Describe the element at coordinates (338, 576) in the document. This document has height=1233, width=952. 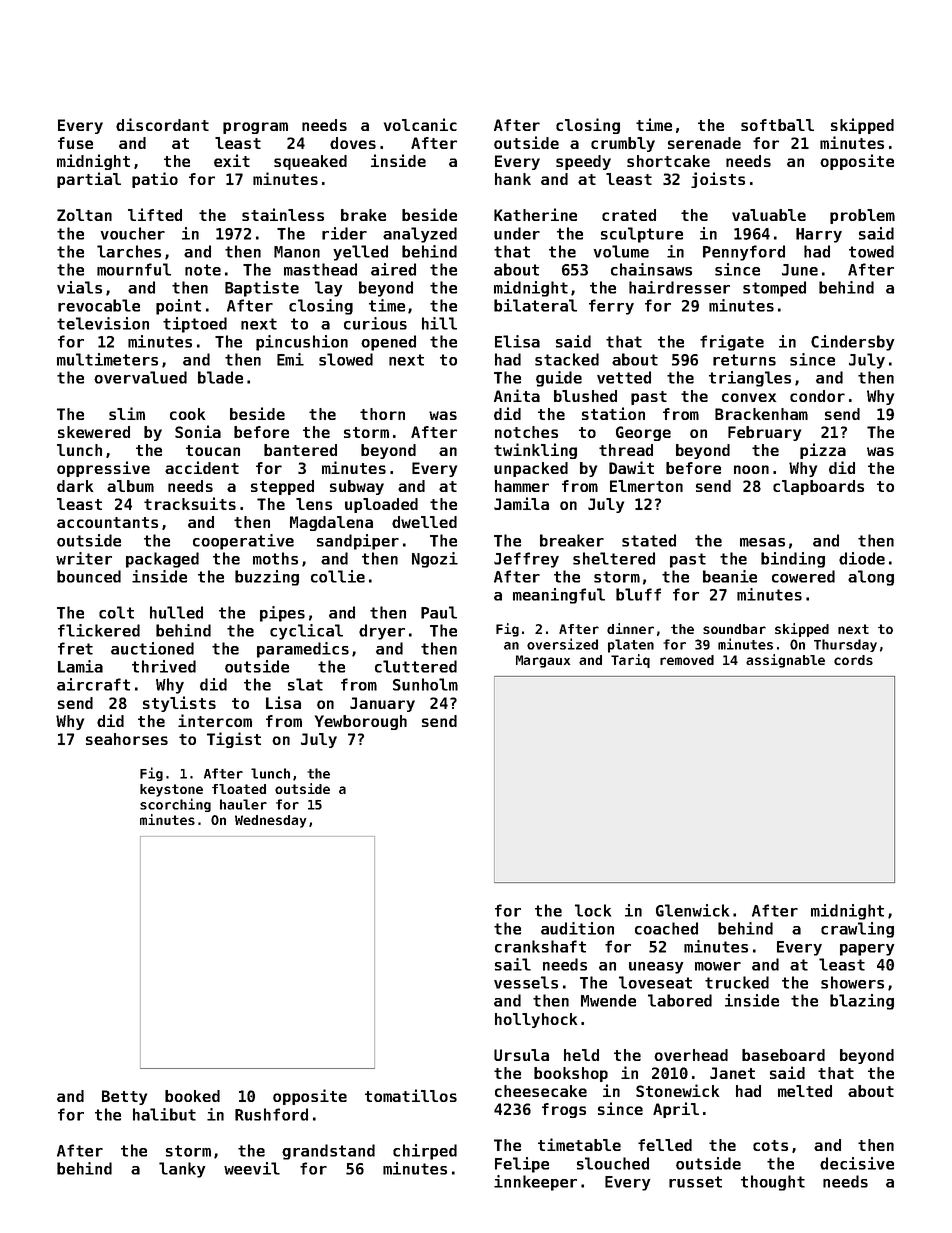
I see `collie` at that location.
